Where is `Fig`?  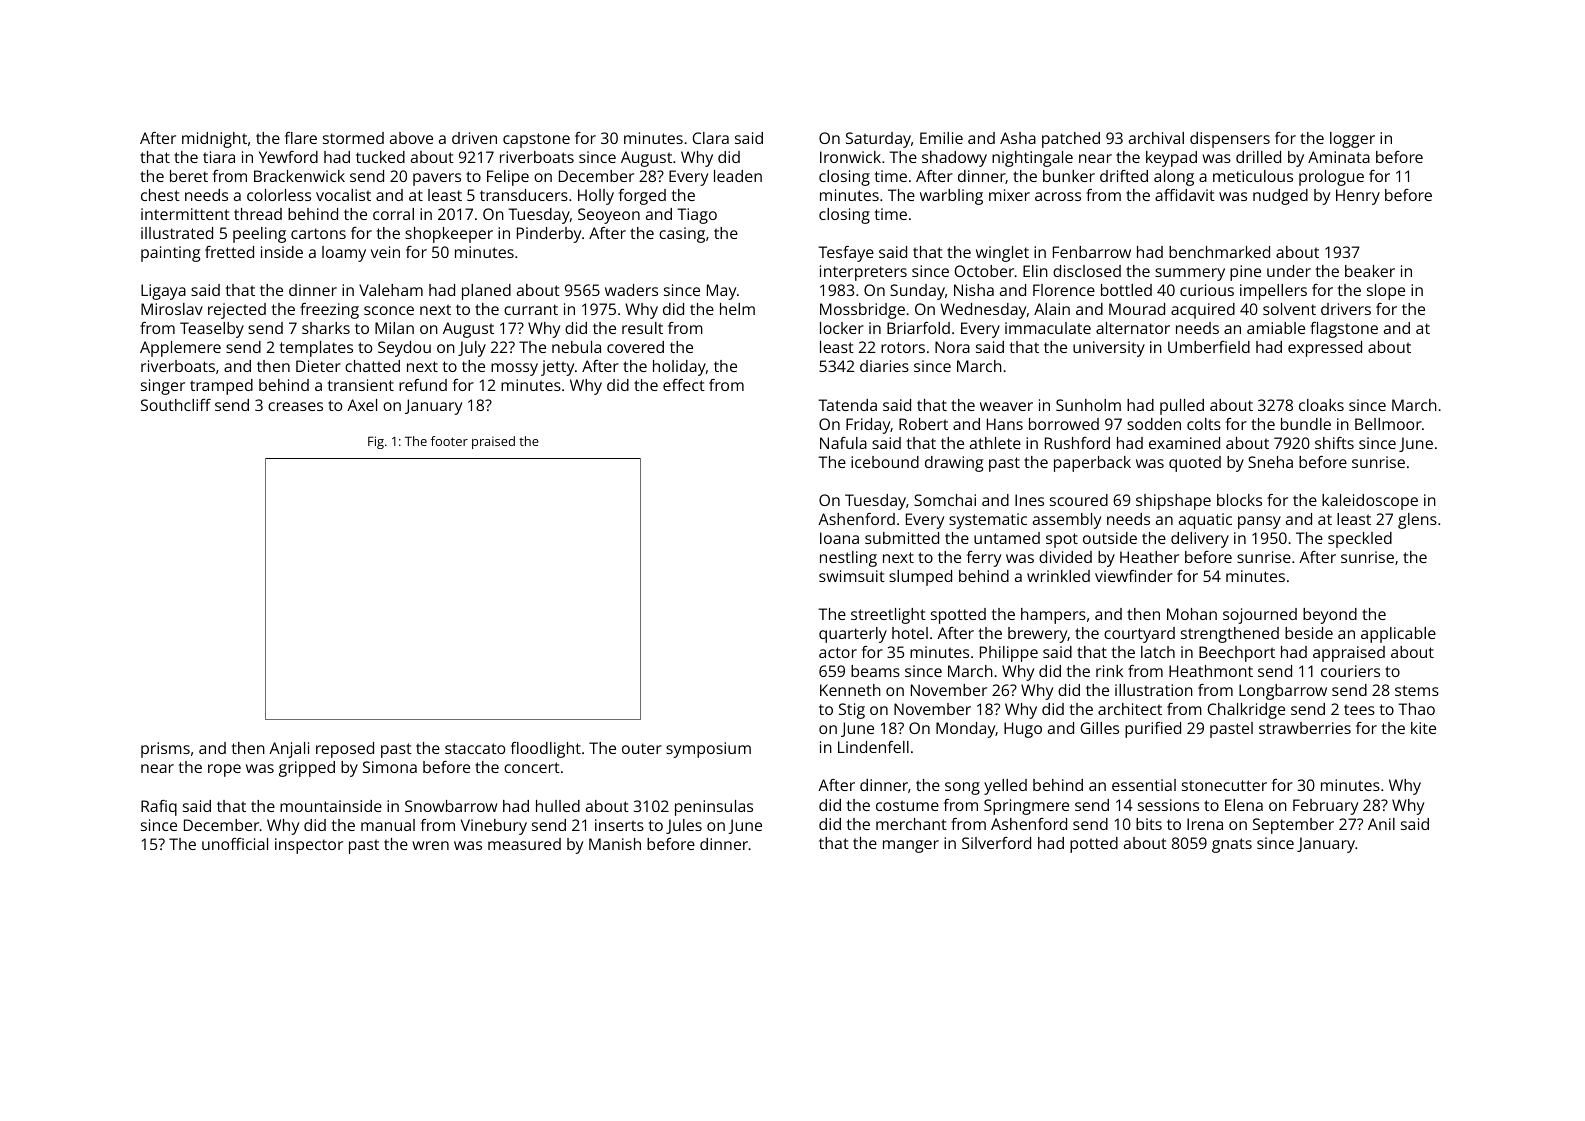 Fig is located at coordinates (376, 442).
